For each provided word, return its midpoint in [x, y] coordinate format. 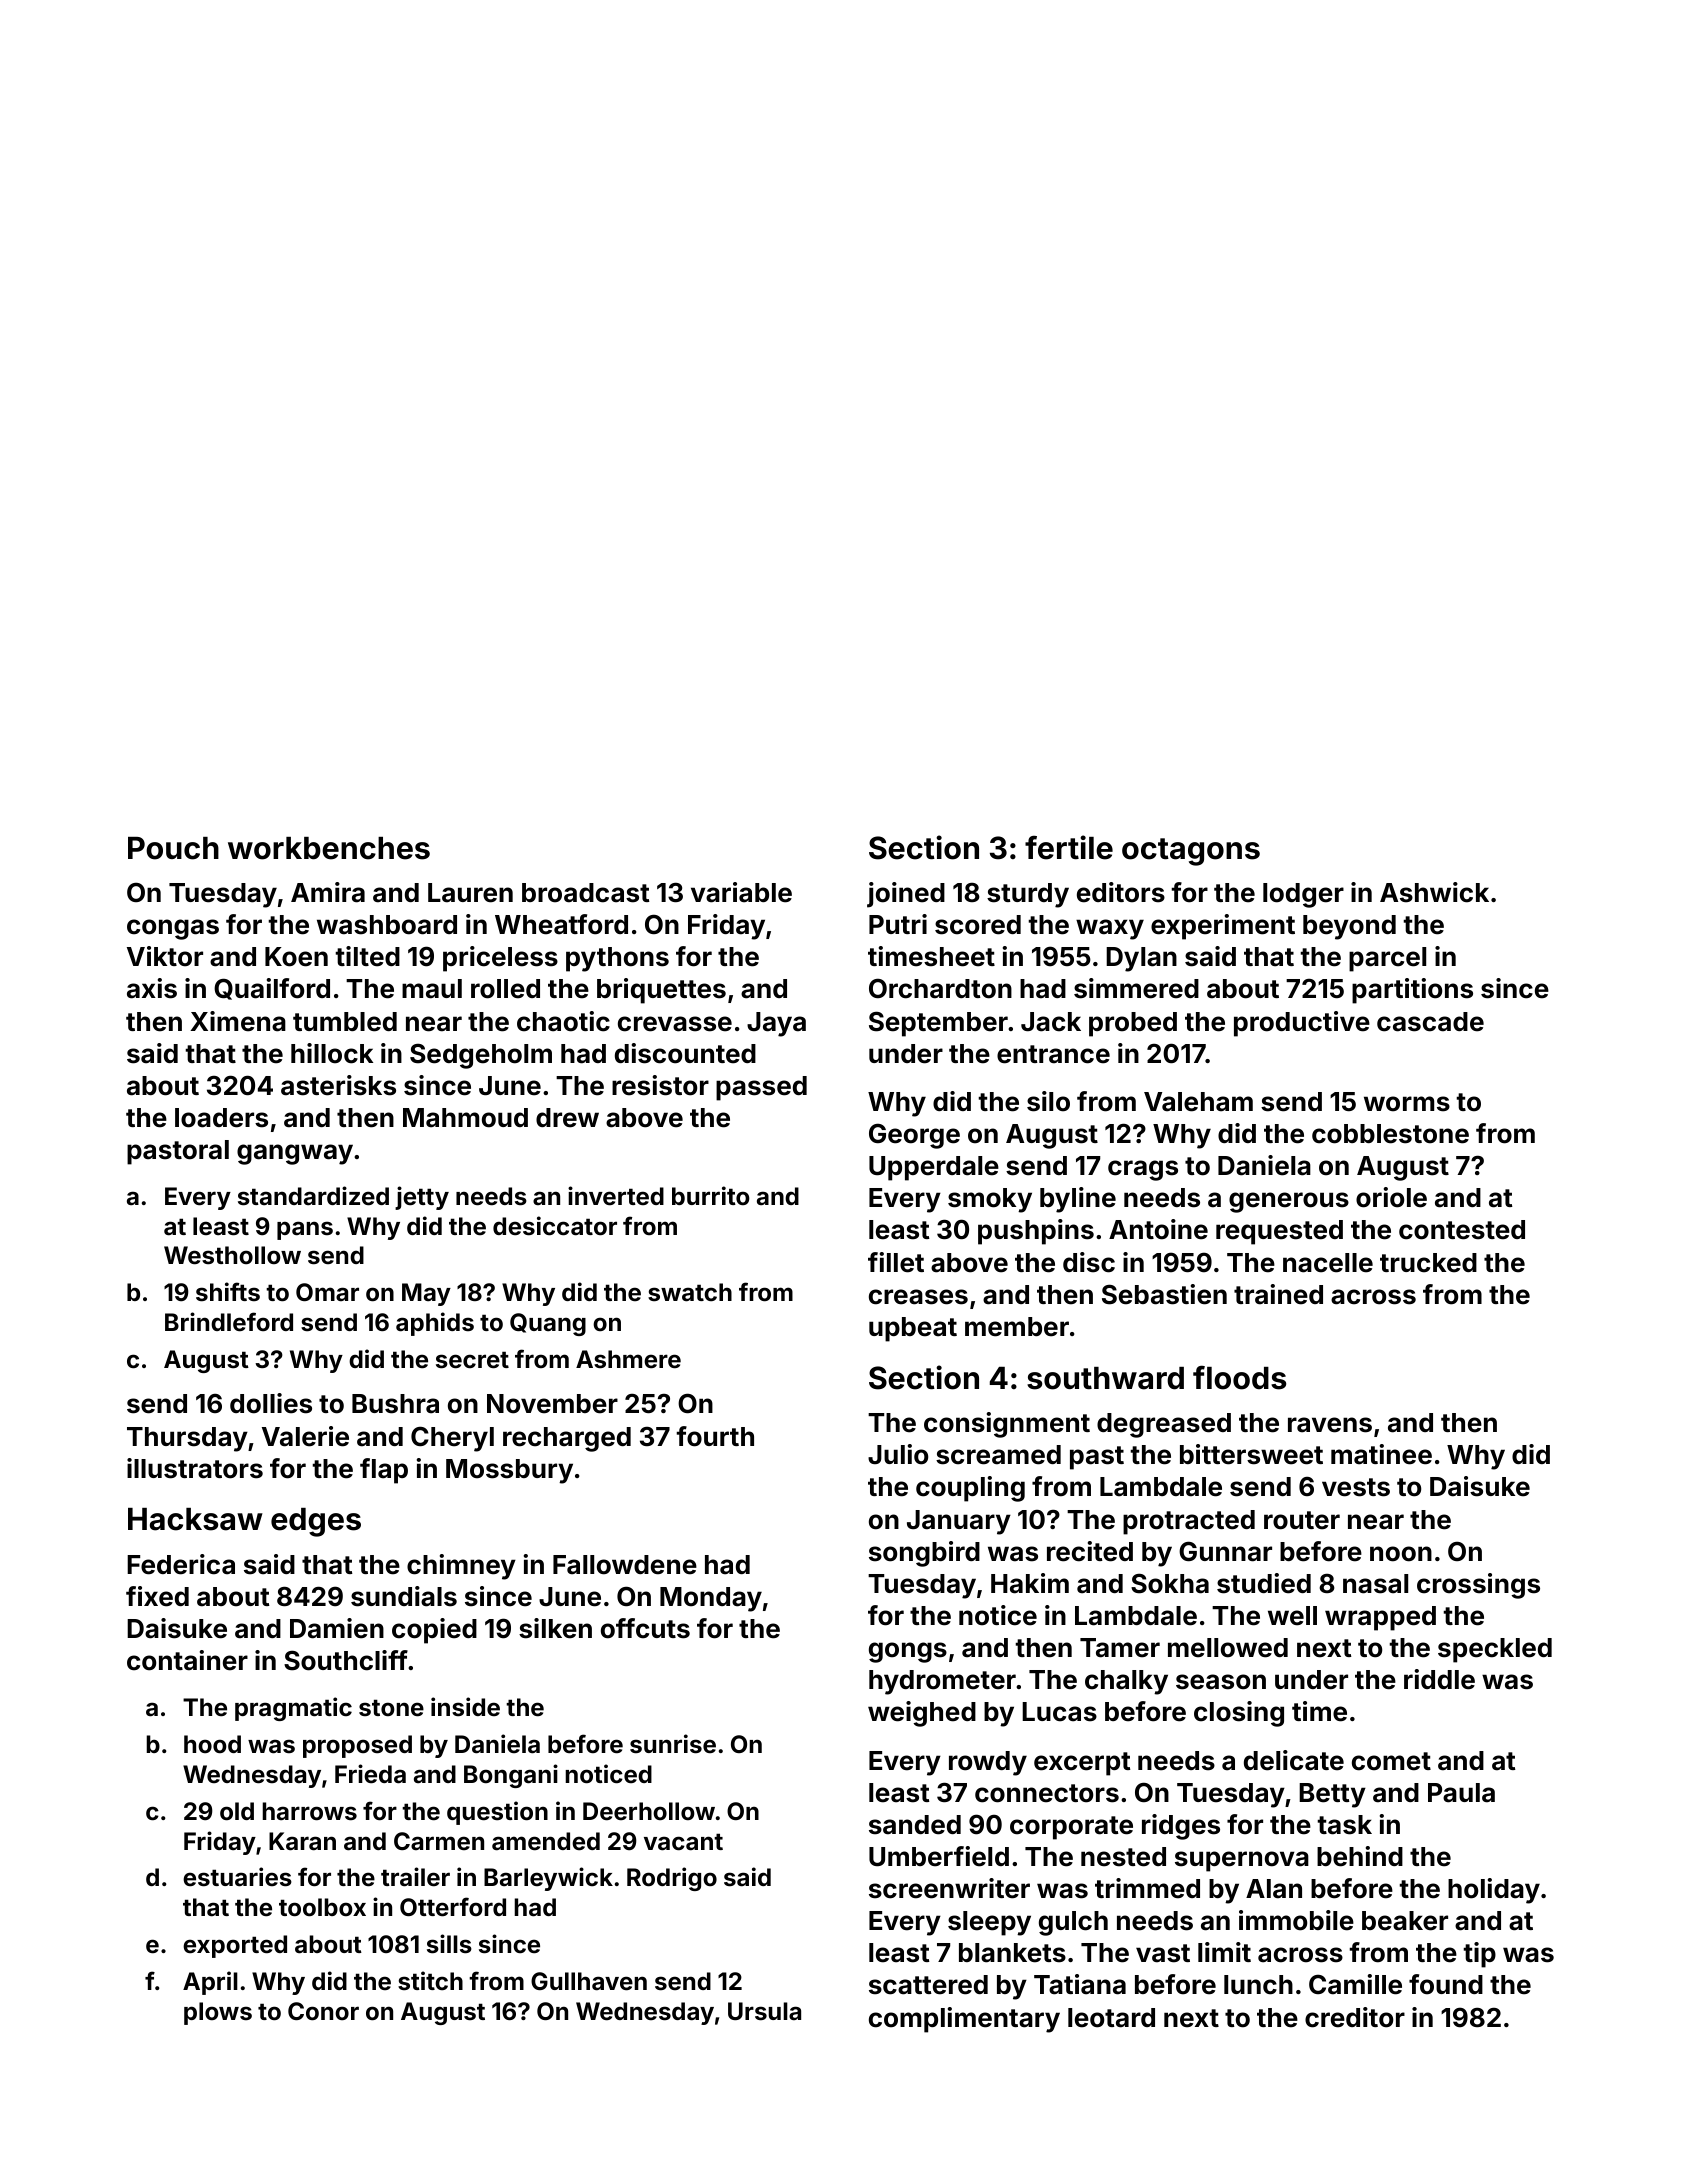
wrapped [1380, 1618]
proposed [357, 1746]
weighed [922, 1714]
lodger [1303, 895]
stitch [430, 1981]
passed [761, 1088]
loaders [221, 1118]
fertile [1069, 847]
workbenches [329, 848]
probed [1133, 1024]
